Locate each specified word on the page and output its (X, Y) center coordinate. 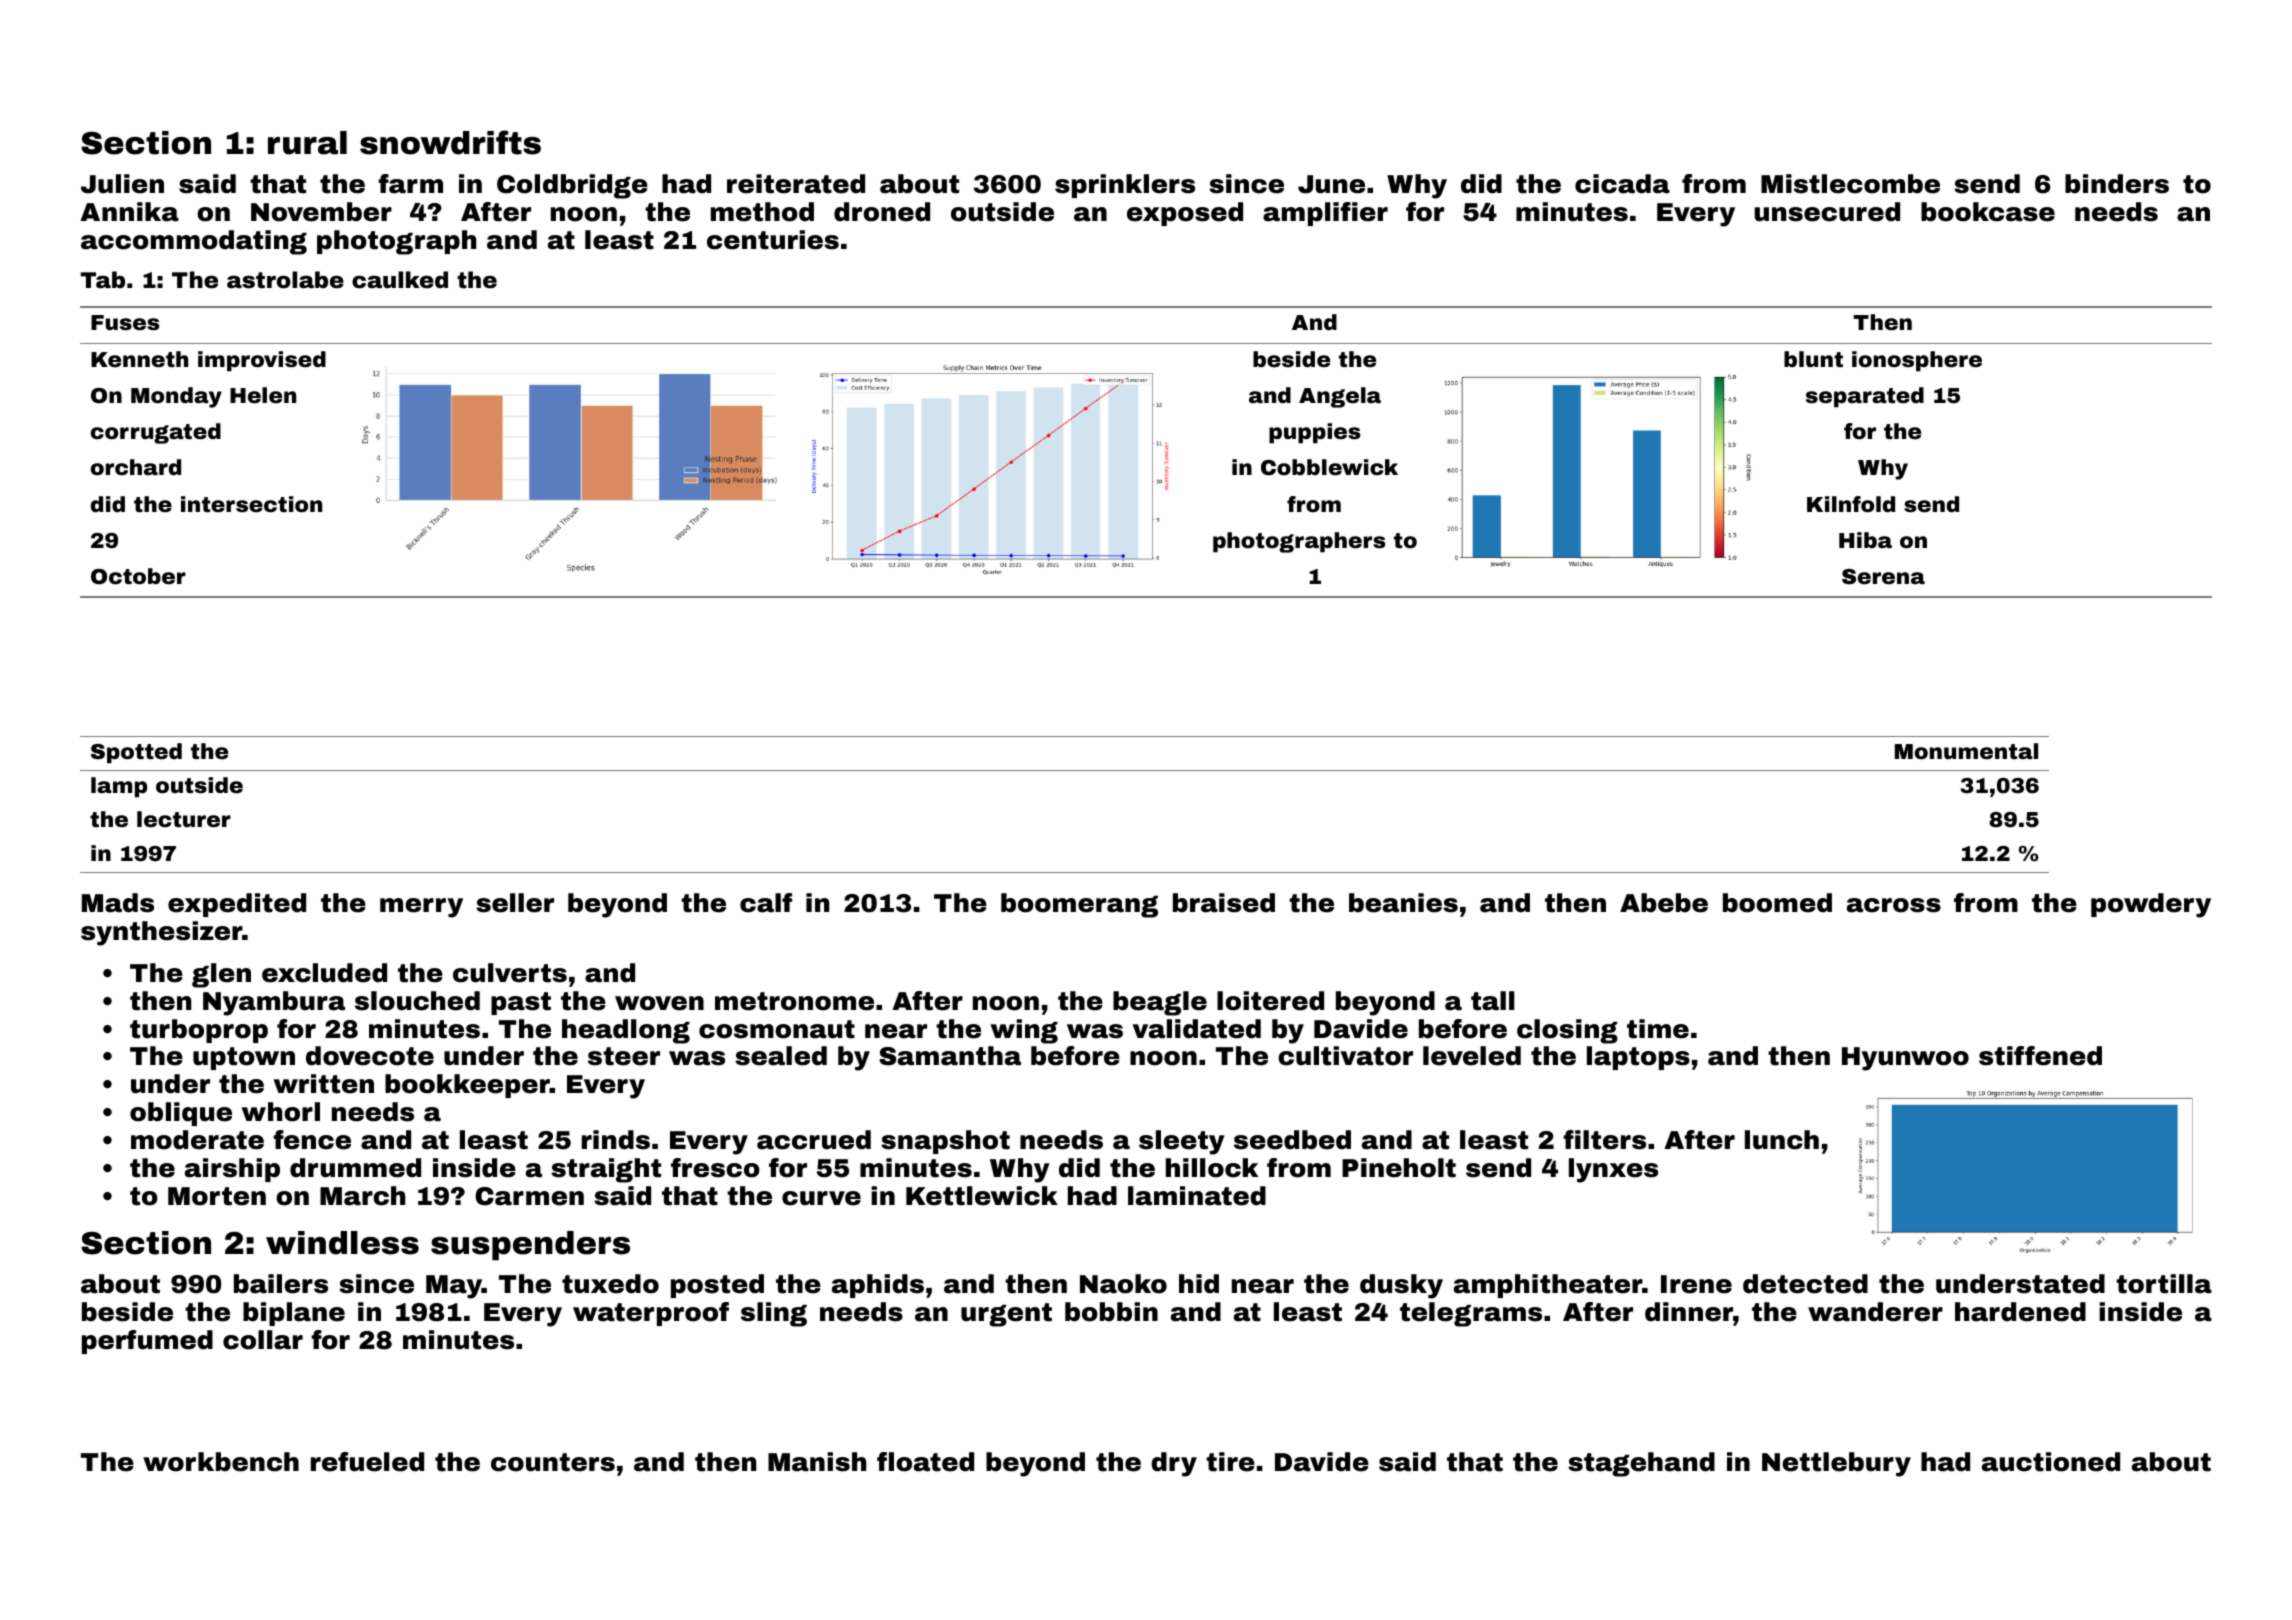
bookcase (1988, 212)
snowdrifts (450, 142)
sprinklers (1125, 186)
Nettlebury (1836, 1464)
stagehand (1641, 1464)
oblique (181, 1114)
